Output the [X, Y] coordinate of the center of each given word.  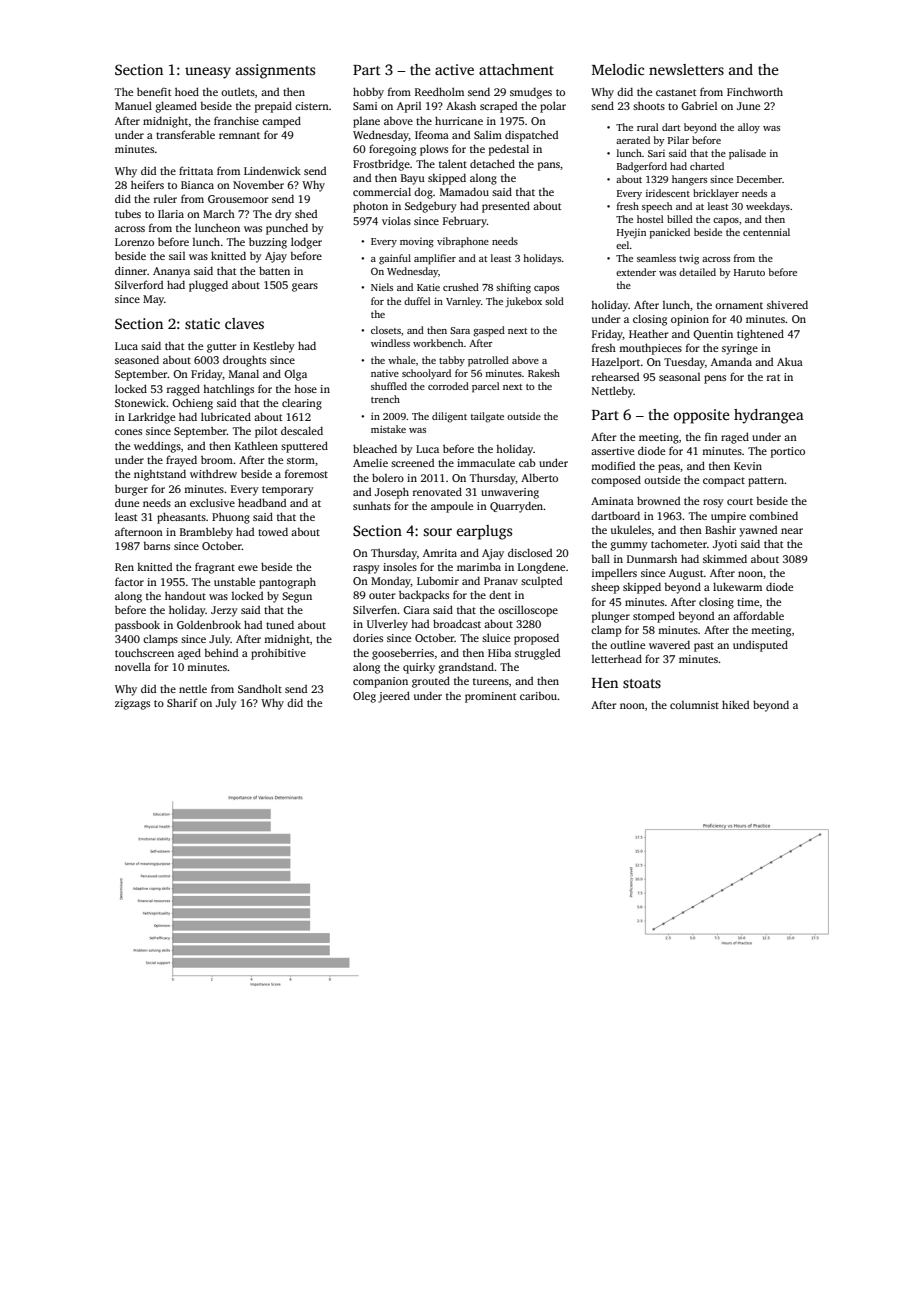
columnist [694, 705]
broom [217, 459]
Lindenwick [272, 170]
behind [221, 652]
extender [636, 272]
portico [788, 452]
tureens [491, 681]
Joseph [392, 493]
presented [506, 207]
